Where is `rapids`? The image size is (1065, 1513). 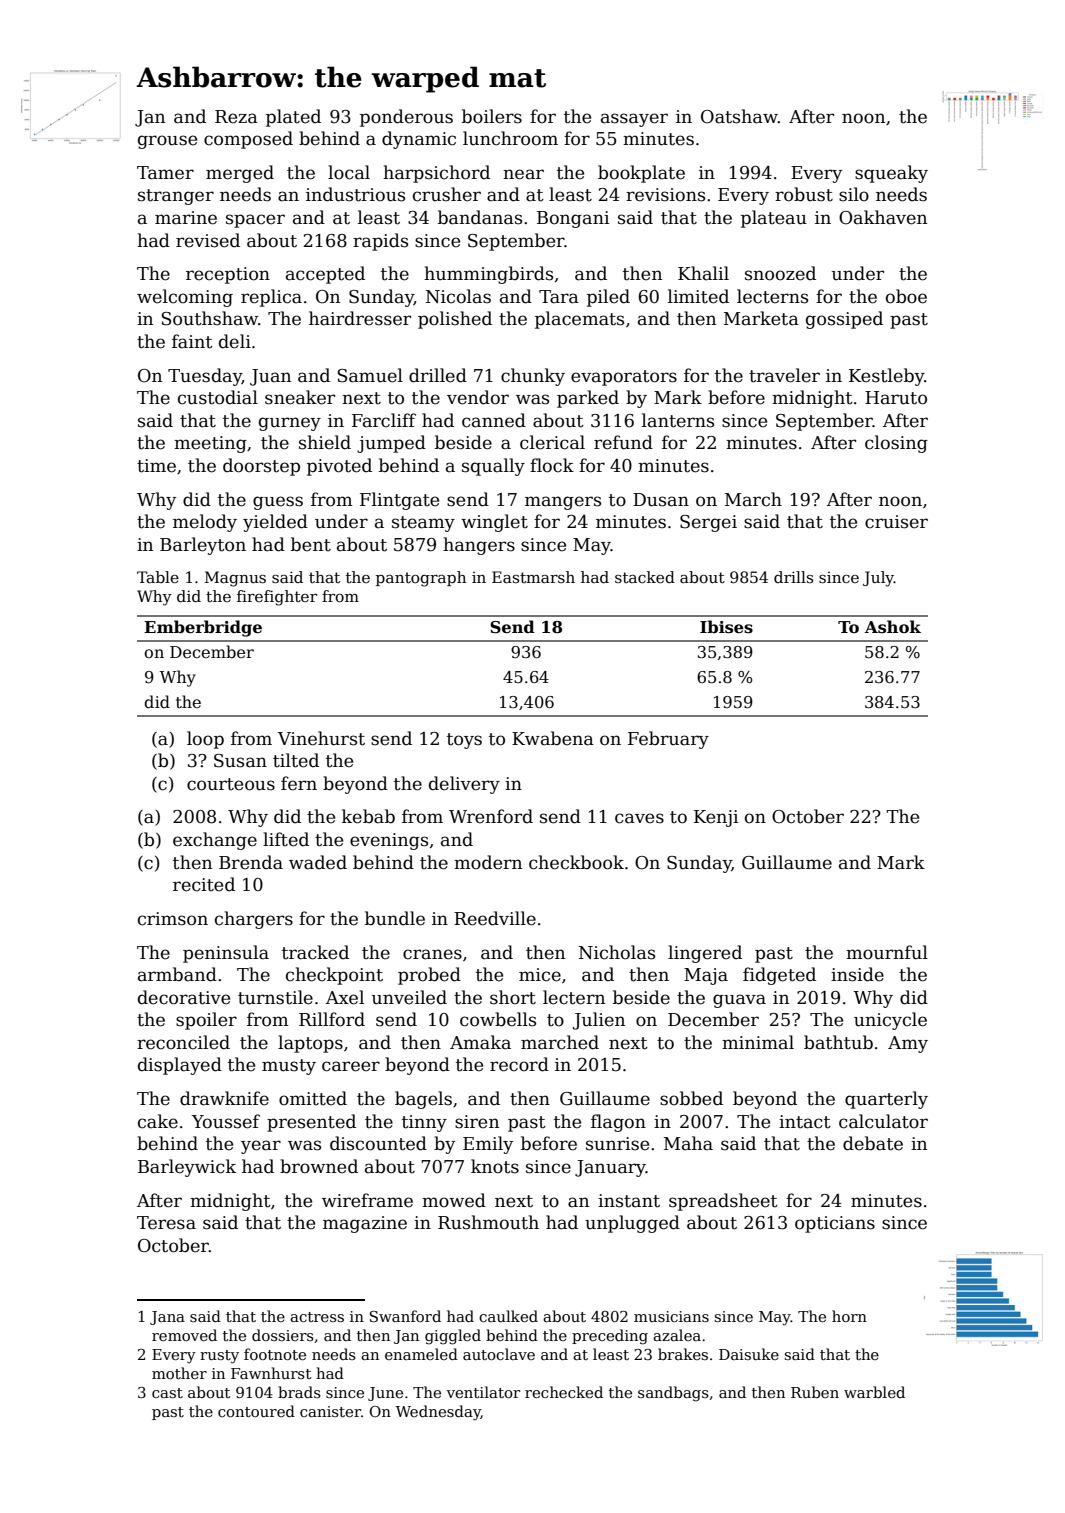 rapids is located at coordinates (380, 242).
